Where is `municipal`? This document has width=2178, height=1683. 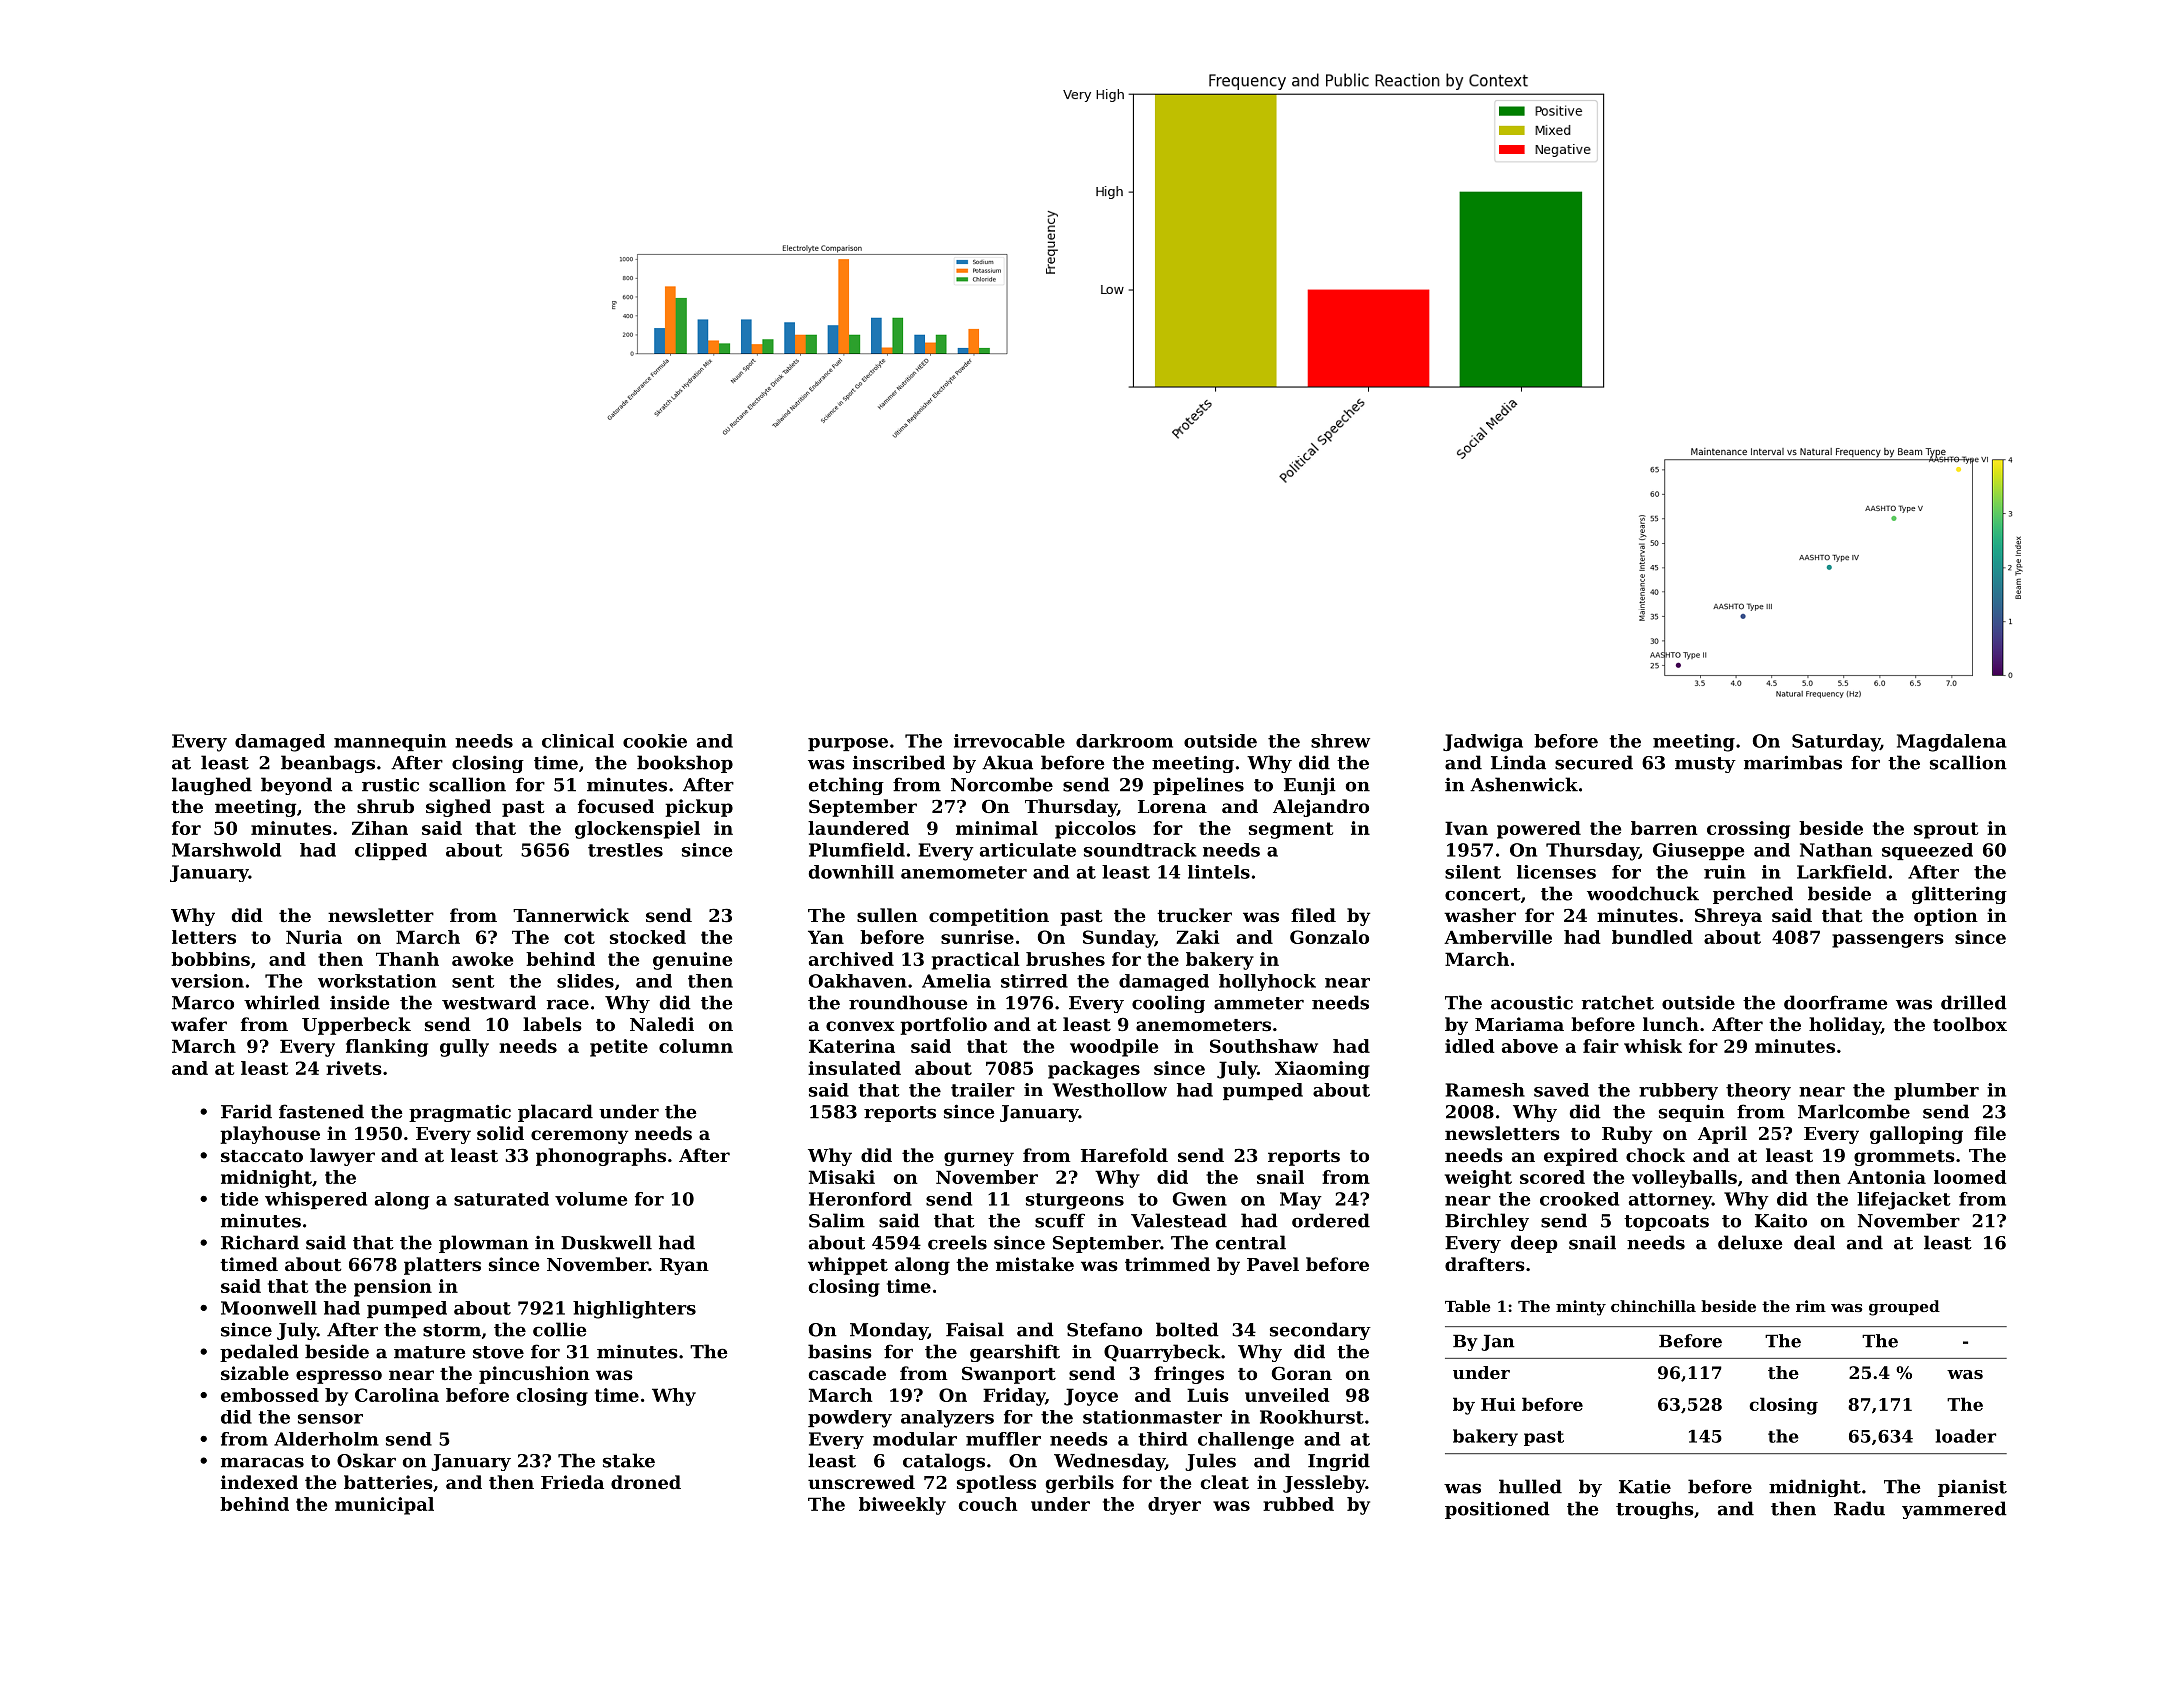
municipal is located at coordinates (384, 1506).
